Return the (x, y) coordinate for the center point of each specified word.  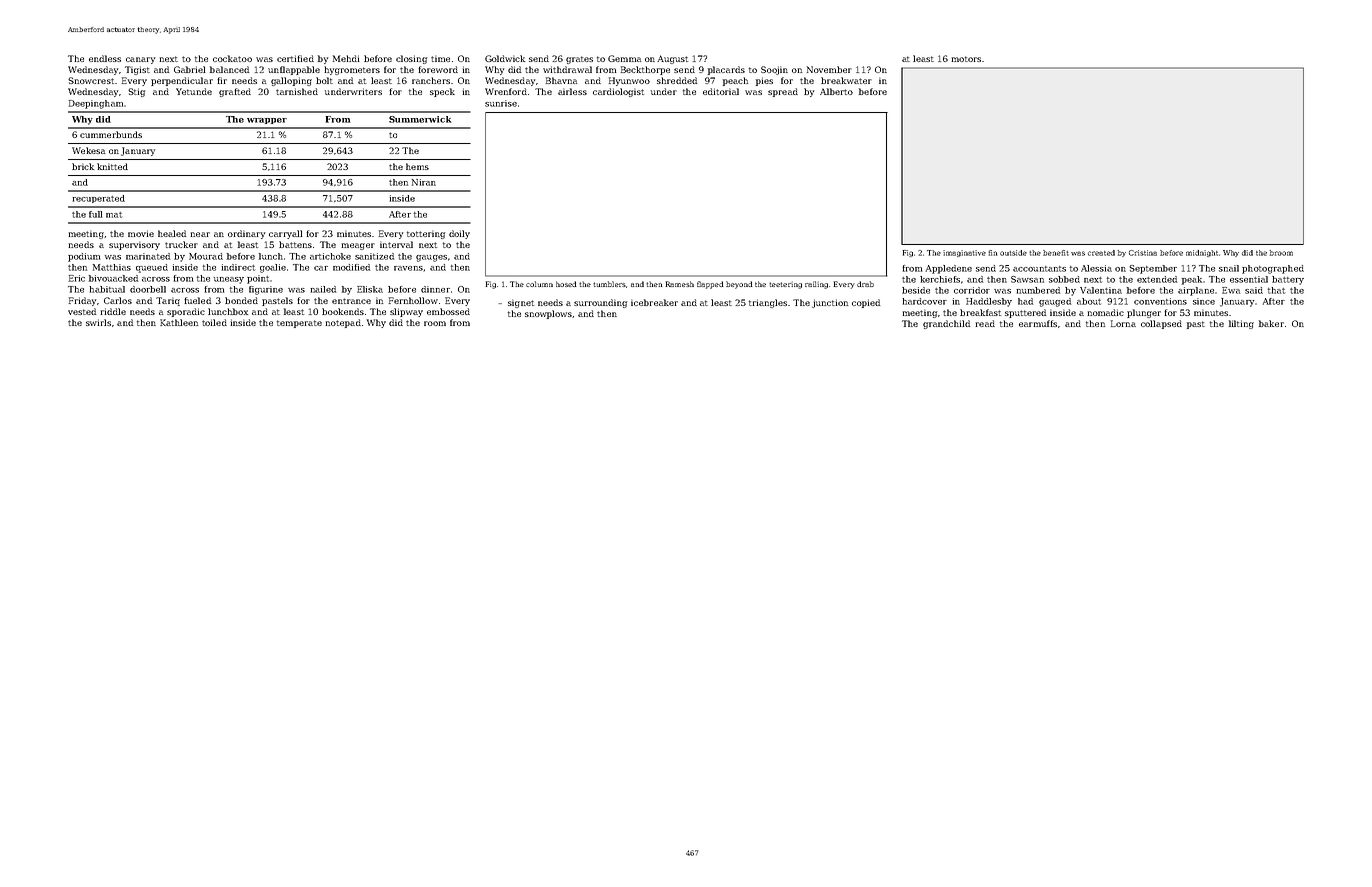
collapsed (1161, 324)
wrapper (267, 121)
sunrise (501, 103)
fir (222, 80)
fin (992, 253)
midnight (1202, 253)
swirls (98, 322)
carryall (286, 234)
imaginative (964, 253)
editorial (721, 91)
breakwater (846, 80)
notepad (343, 323)
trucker (181, 244)
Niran (424, 182)
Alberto (836, 91)
